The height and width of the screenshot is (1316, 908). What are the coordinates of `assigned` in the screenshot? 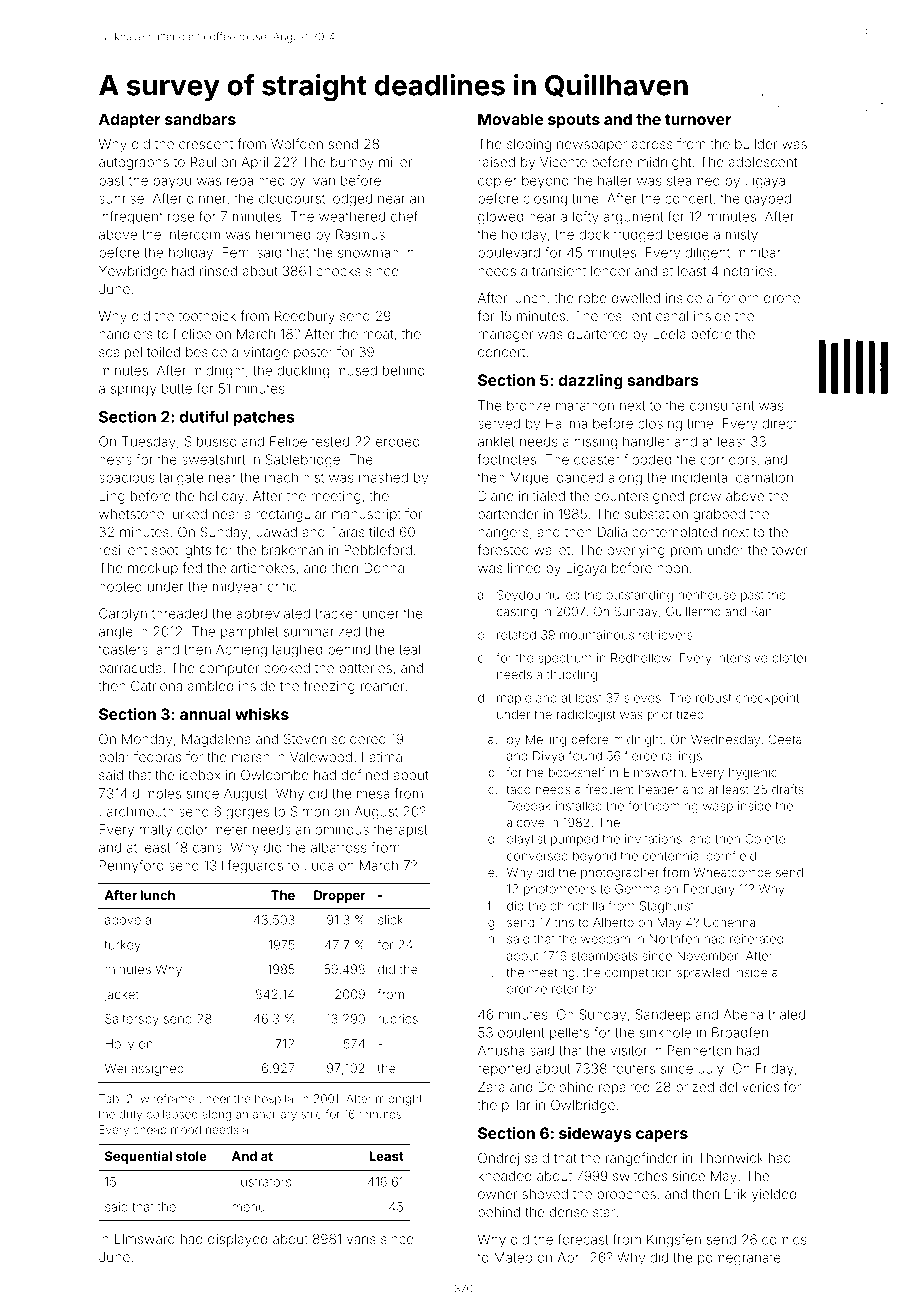 It's located at (157, 1069).
